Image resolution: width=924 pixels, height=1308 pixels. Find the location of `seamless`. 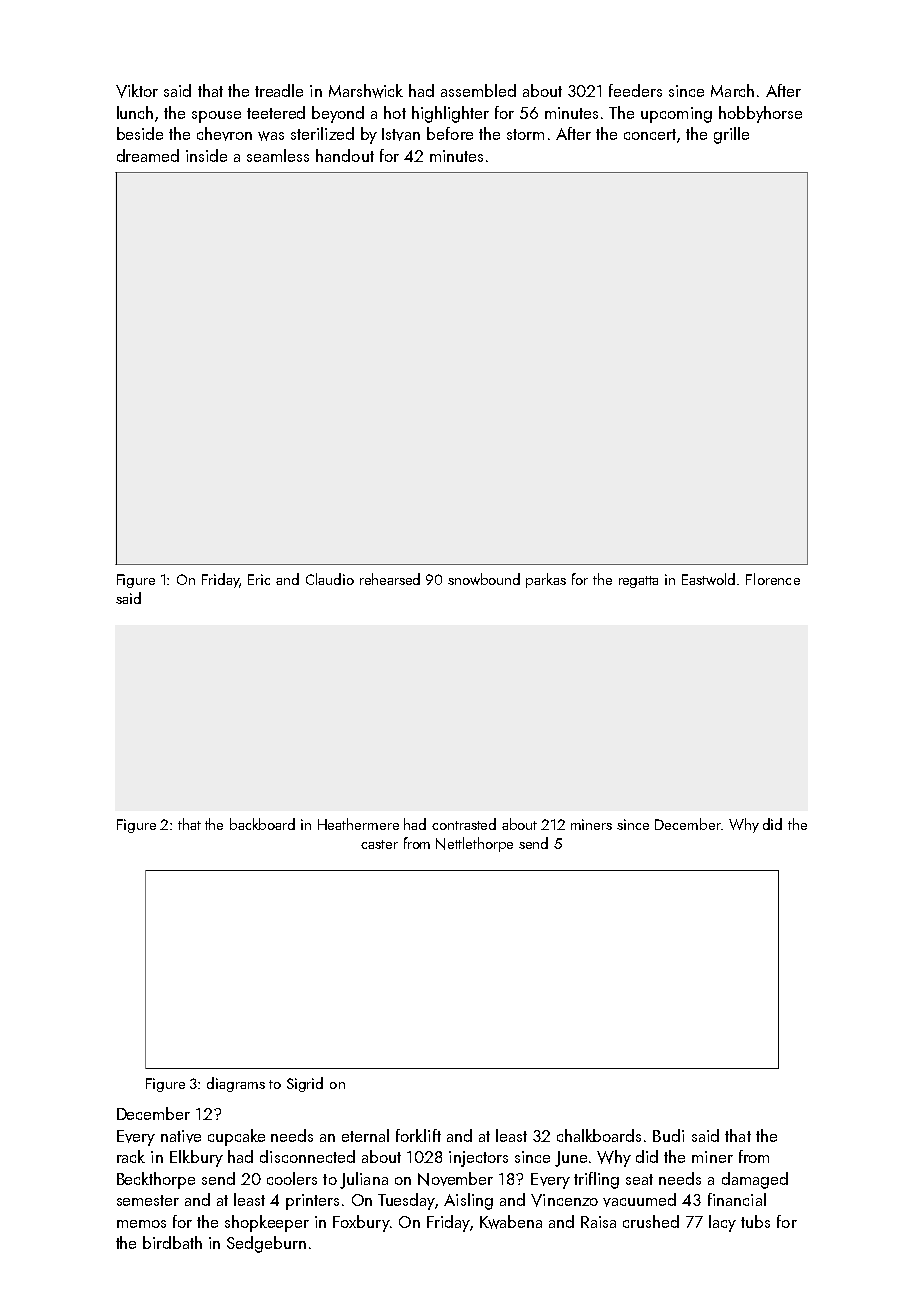

seamless is located at coordinates (278, 155).
